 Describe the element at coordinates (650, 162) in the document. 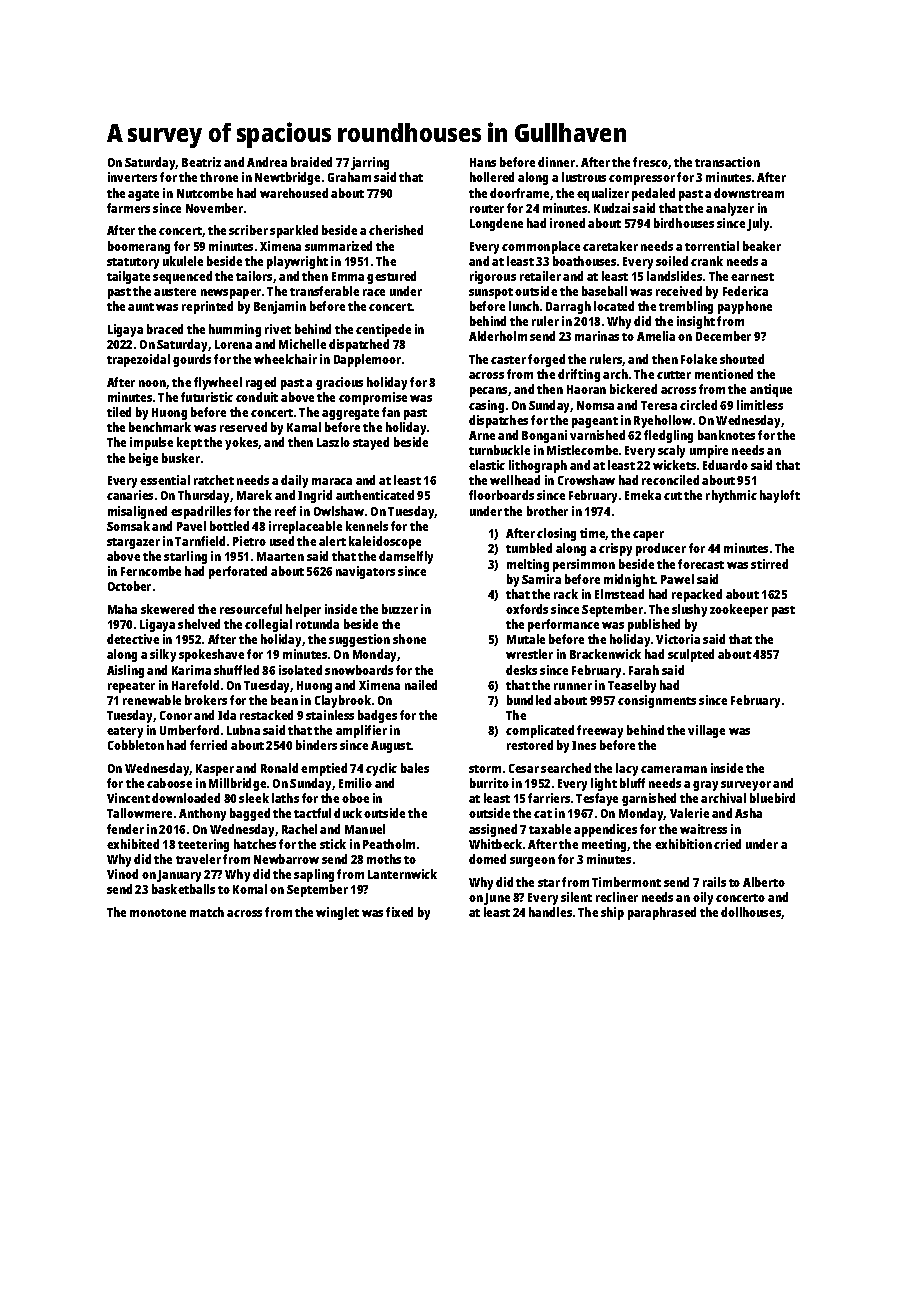

I see `fresco` at that location.
